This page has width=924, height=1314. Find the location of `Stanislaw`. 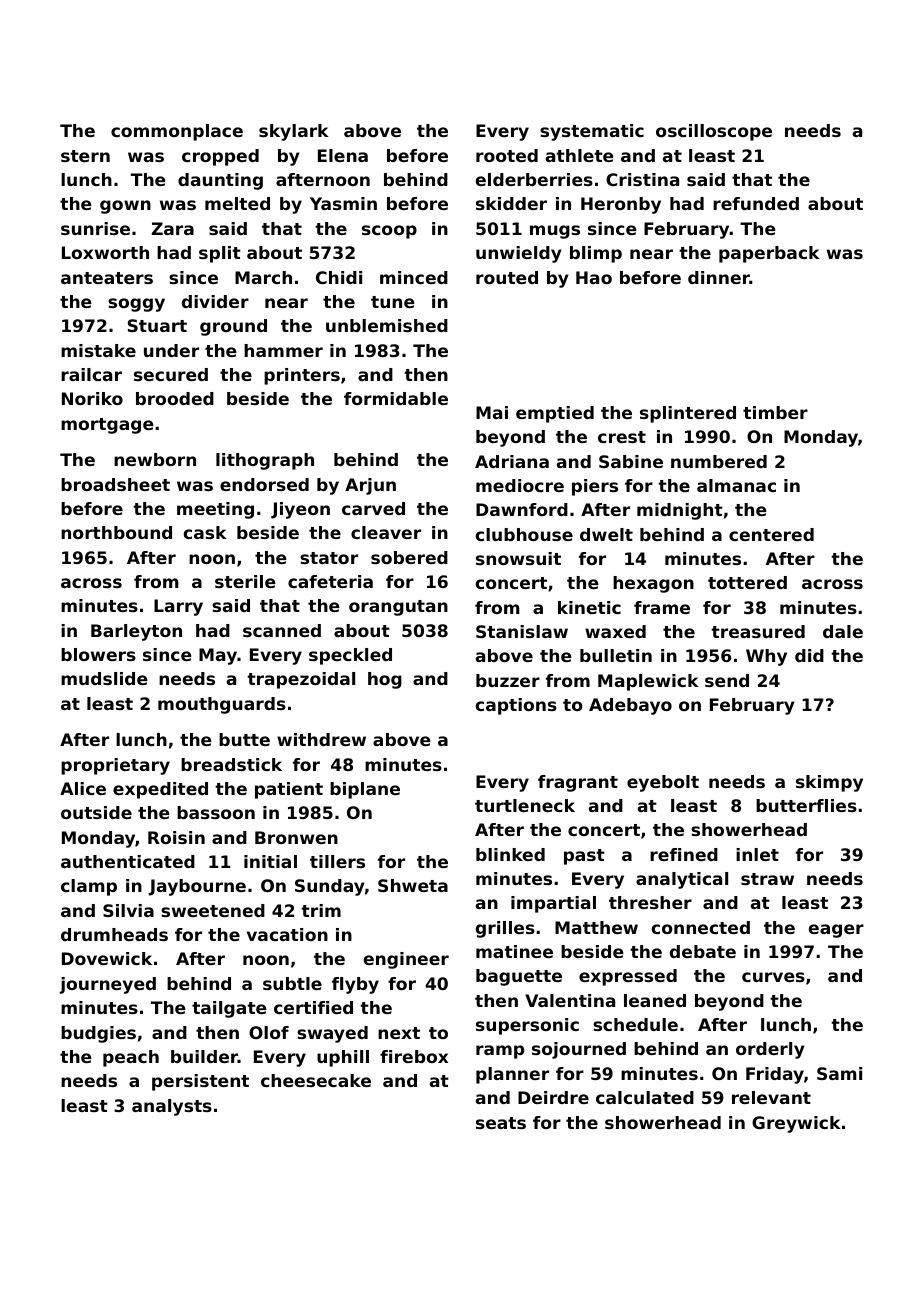

Stanislaw is located at coordinates (522, 631).
